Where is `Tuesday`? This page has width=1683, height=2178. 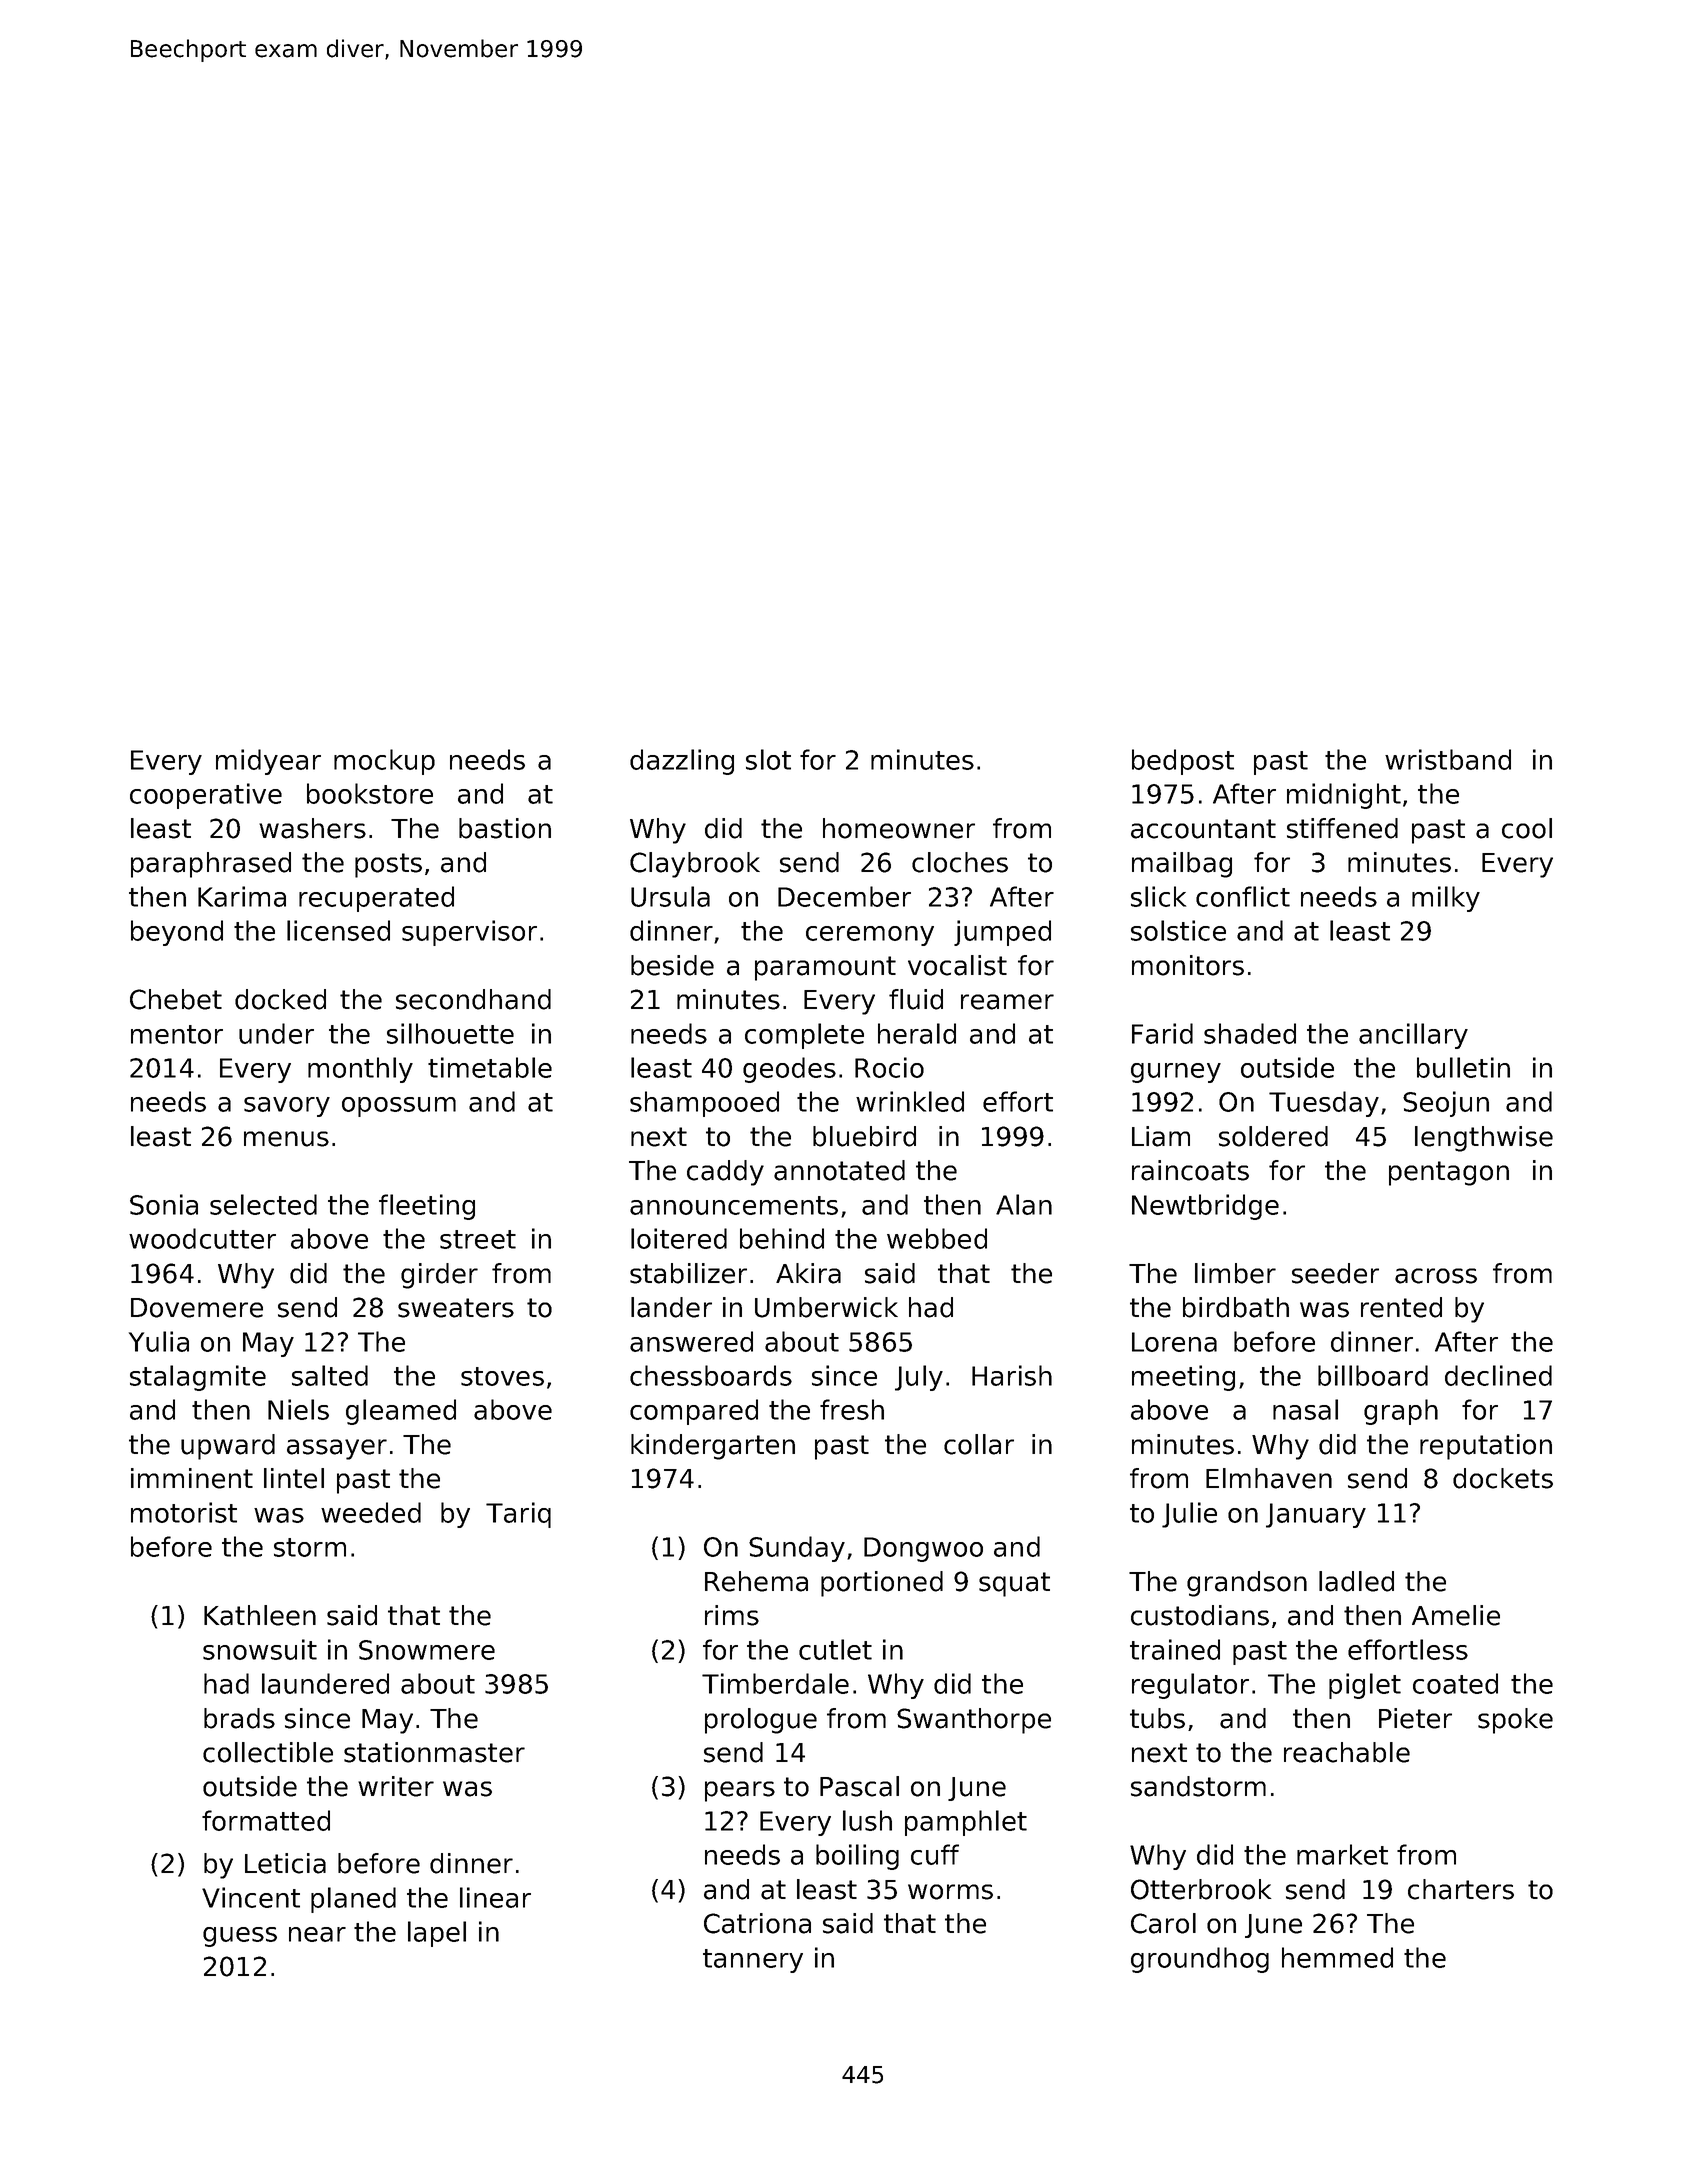
Tuesday is located at coordinates (1324, 1104).
